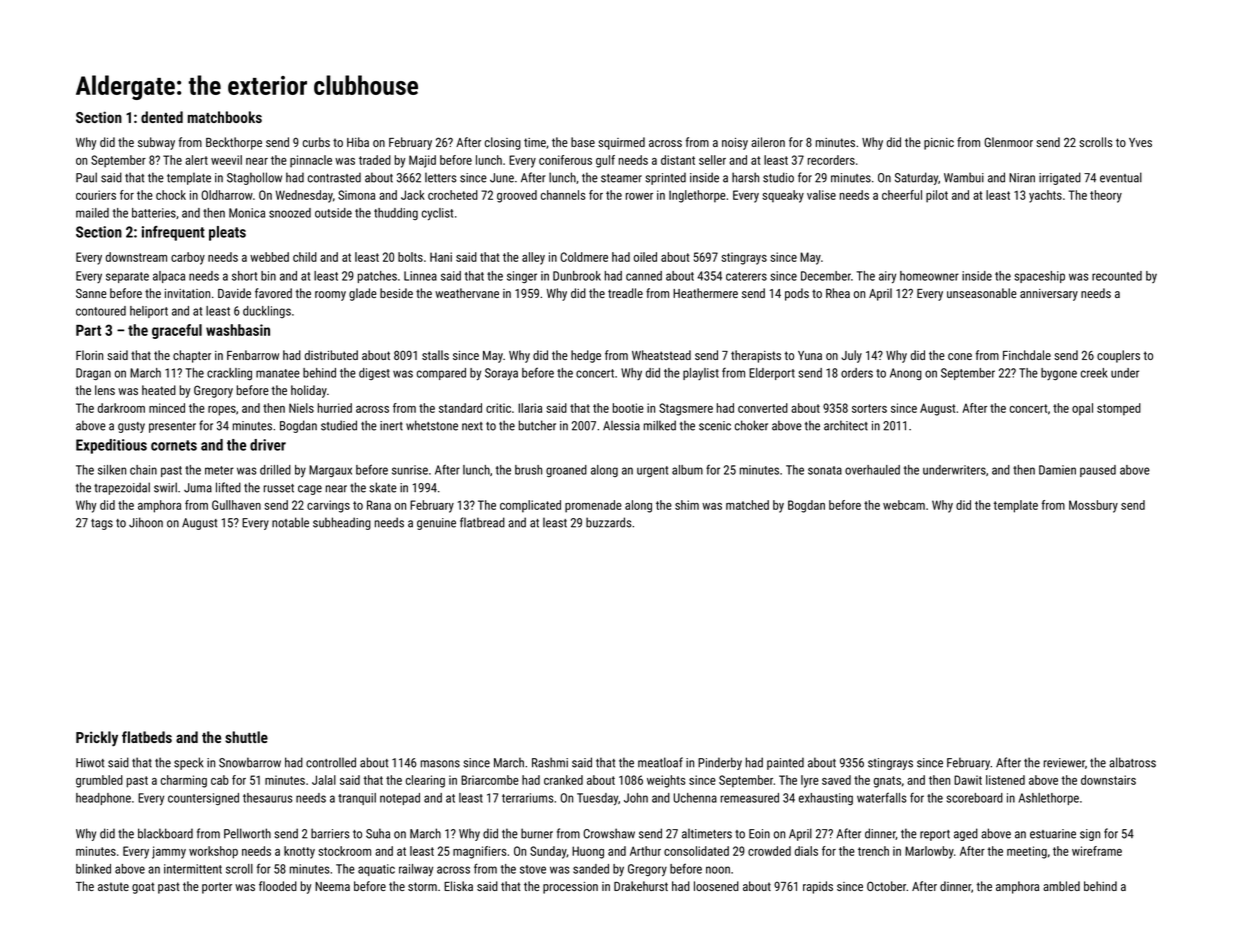  What do you see at coordinates (1008, 142) in the document?
I see `Glenmoor` at bounding box center [1008, 142].
